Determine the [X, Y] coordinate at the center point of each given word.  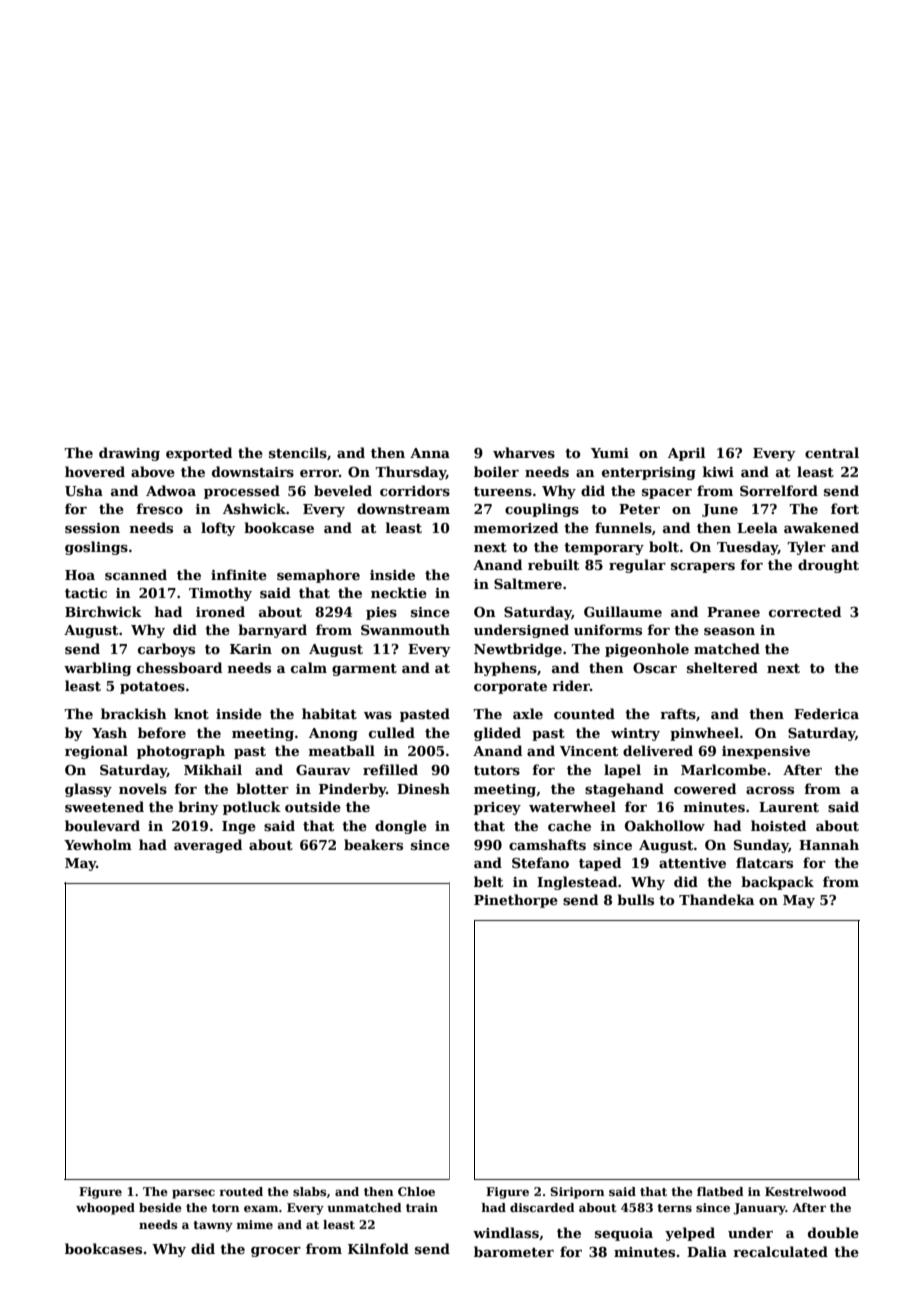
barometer [514, 1251]
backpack [777, 883]
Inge [239, 827]
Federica [826, 713]
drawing [129, 454]
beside [160, 1207]
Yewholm [98, 844]
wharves [524, 452]
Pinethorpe [516, 901]
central [832, 452]
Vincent [589, 751]
